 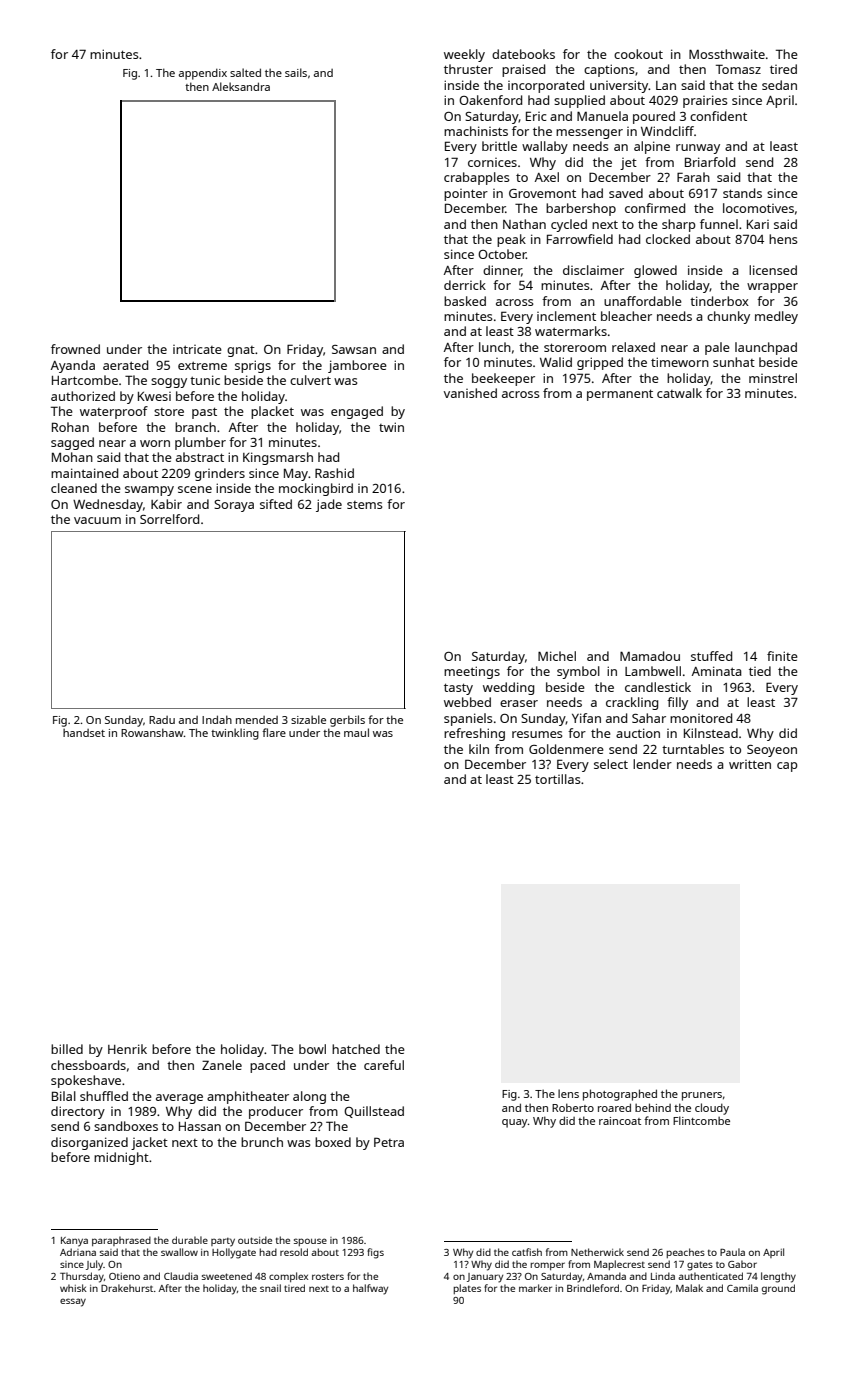 What do you see at coordinates (78, 1252) in the image?
I see `Adriana` at bounding box center [78, 1252].
